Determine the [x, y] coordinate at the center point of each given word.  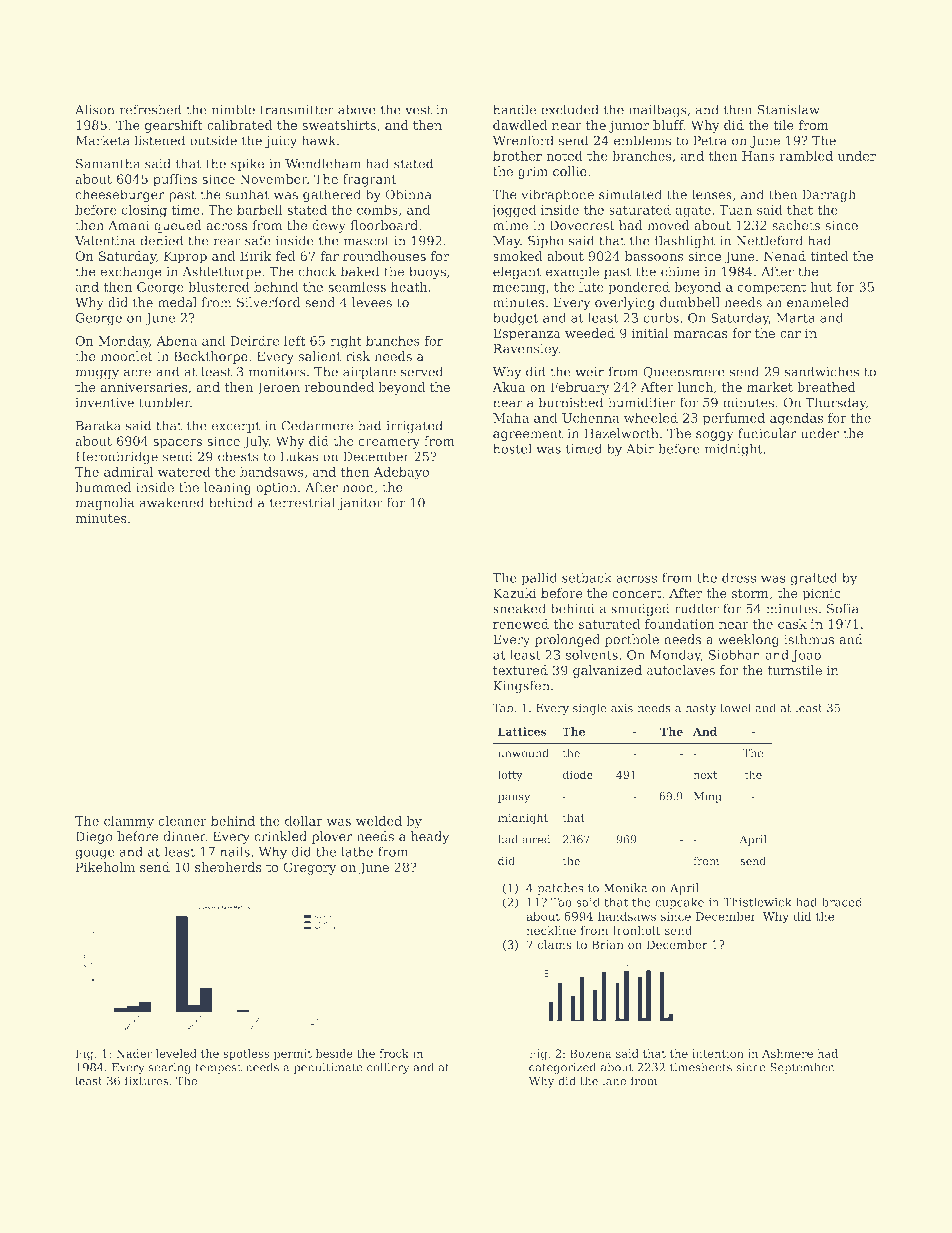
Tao [561, 902]
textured [520, 670]
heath [409, 287]
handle [514, 109]
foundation [679, 624]
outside [213, 140]
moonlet [126, 356]
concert [636, 593]
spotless [246, 1055]
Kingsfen [521, 687]
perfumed [734, 419]
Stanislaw [788, 109]
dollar [304, 821]
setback [587, 577]
